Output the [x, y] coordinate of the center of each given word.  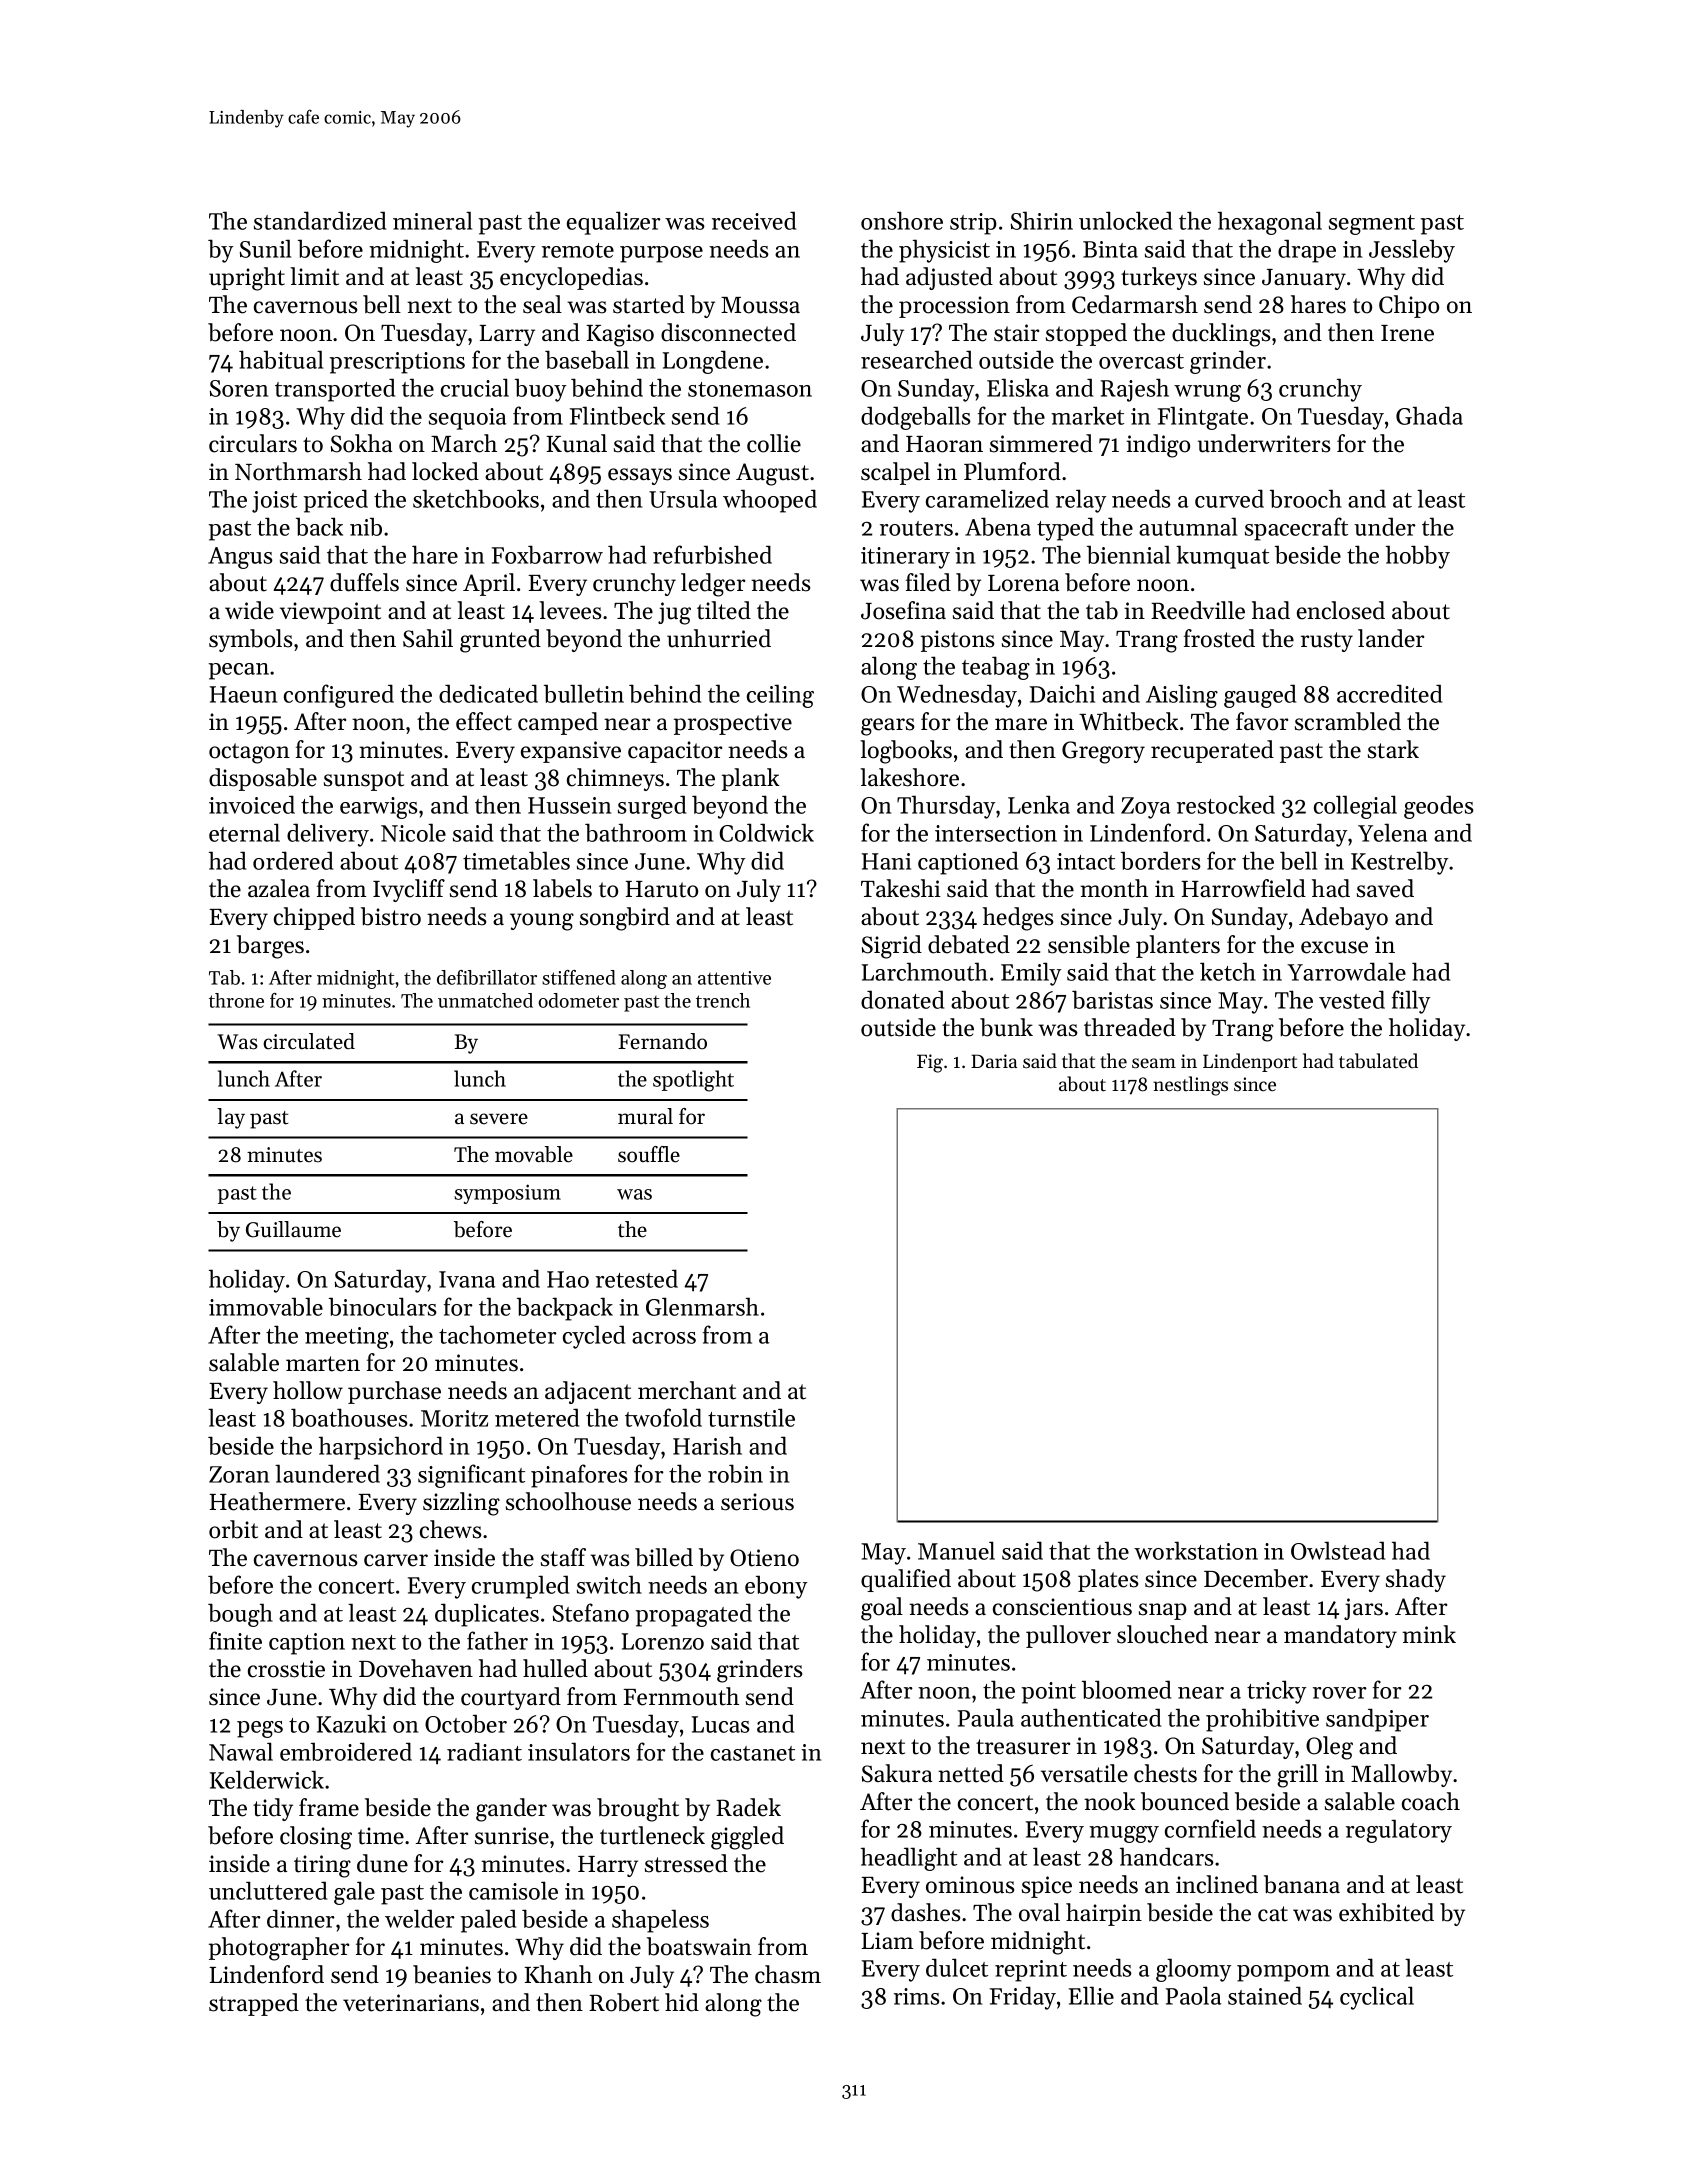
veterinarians [411, 2003]
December [1256, 1578]
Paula [986, 1717]
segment [1372, 225]
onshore [902, 220]
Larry [507, 335]
